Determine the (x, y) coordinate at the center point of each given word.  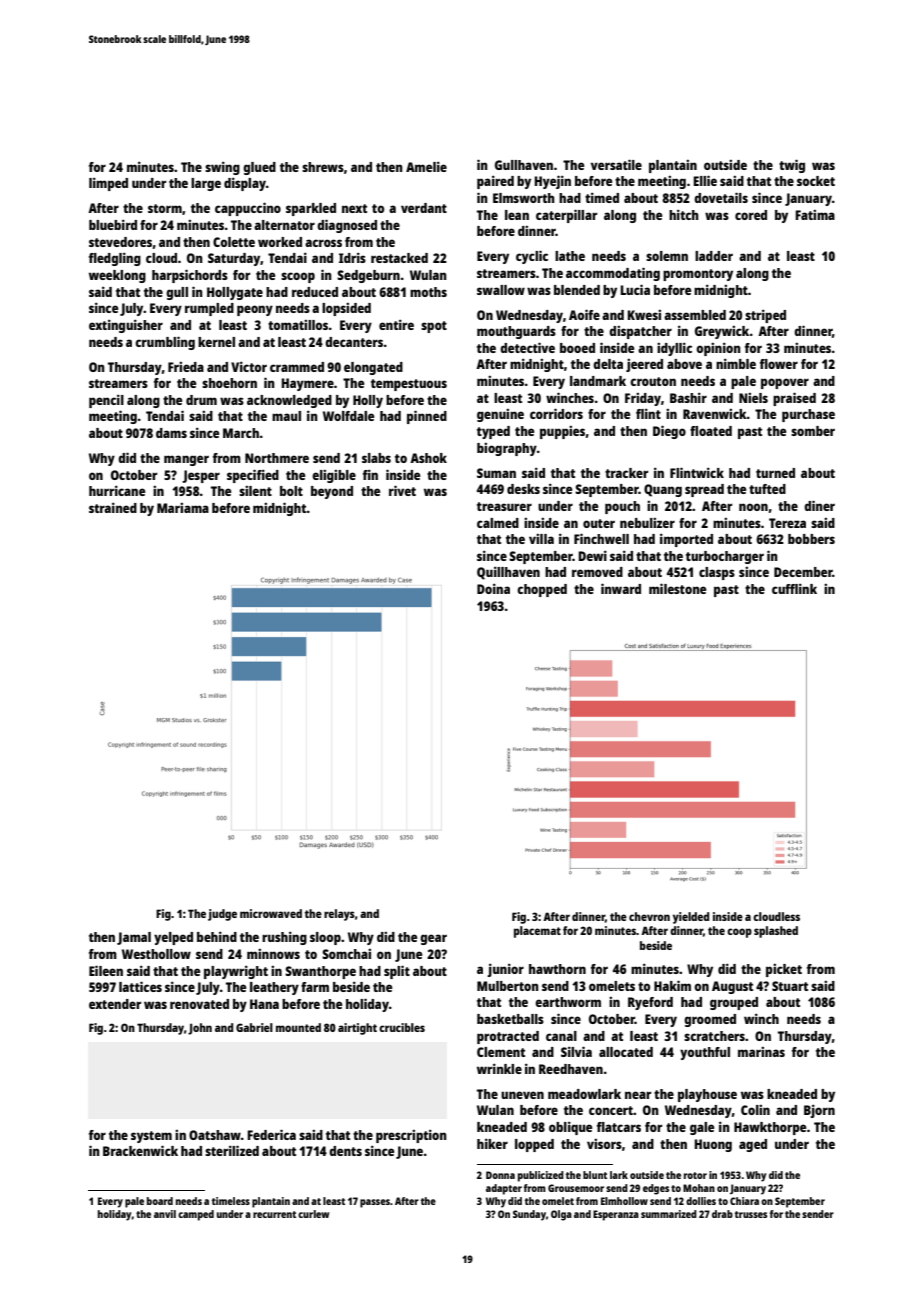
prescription (411, 1136)
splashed (776, 932)
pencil (106, 401)
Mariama (183, 508)
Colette (234, 242)
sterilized (232, 1150)
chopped (542, 590)
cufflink (794, 588)
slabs (376, 458)
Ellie (705, 180)
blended (577, 290)
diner (819, 505)
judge (222, 915)
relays (339, 915)
